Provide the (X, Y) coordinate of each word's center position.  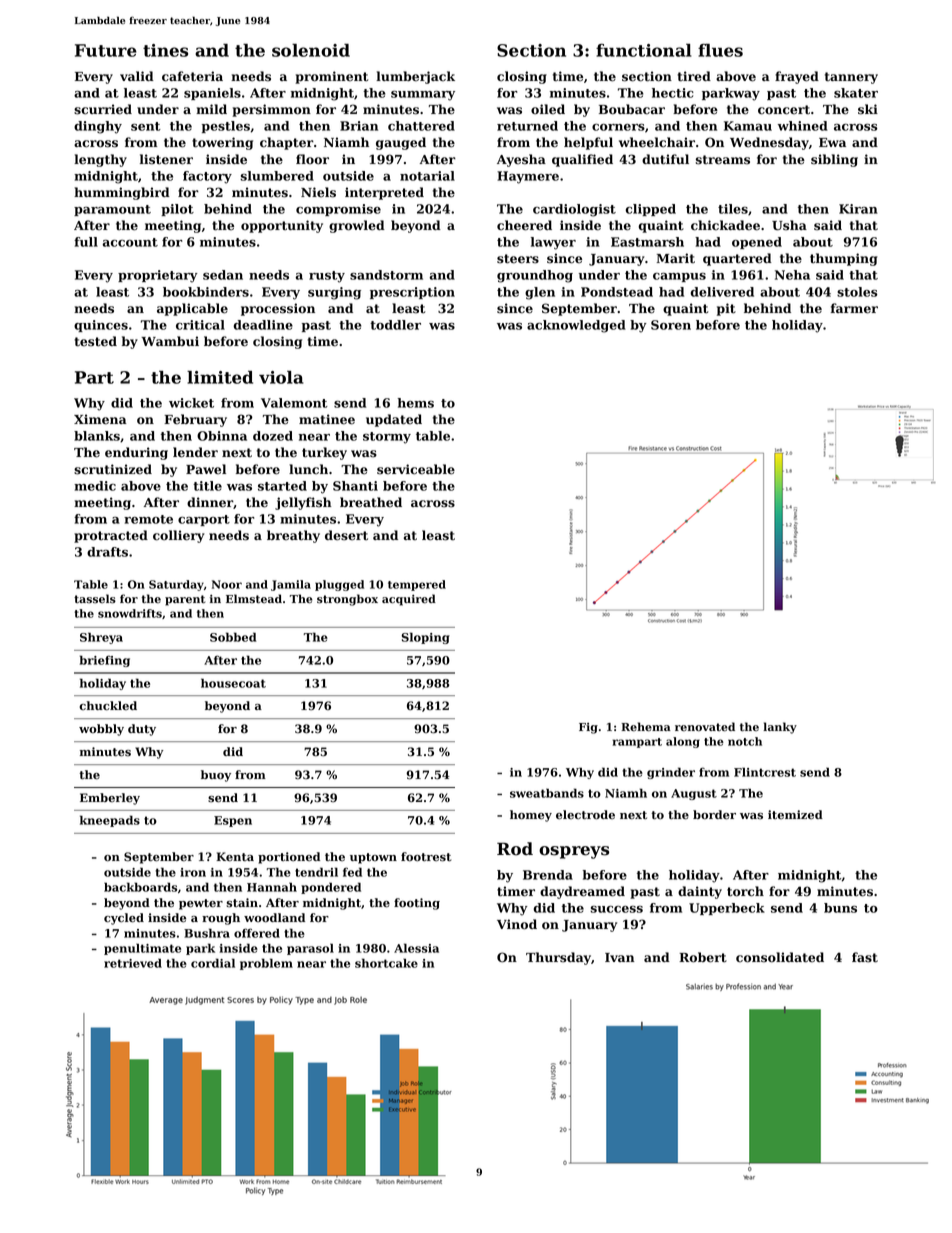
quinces (101, 326)
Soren (671, 325)
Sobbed (233, 637)
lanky (780, 728)
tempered (417, 585)
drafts (107, 552)
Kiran (858, 209)
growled (357, 226)
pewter (201, 904)
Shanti (355, 486)
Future (106, 50)
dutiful (665, 159)
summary (423, 96)
